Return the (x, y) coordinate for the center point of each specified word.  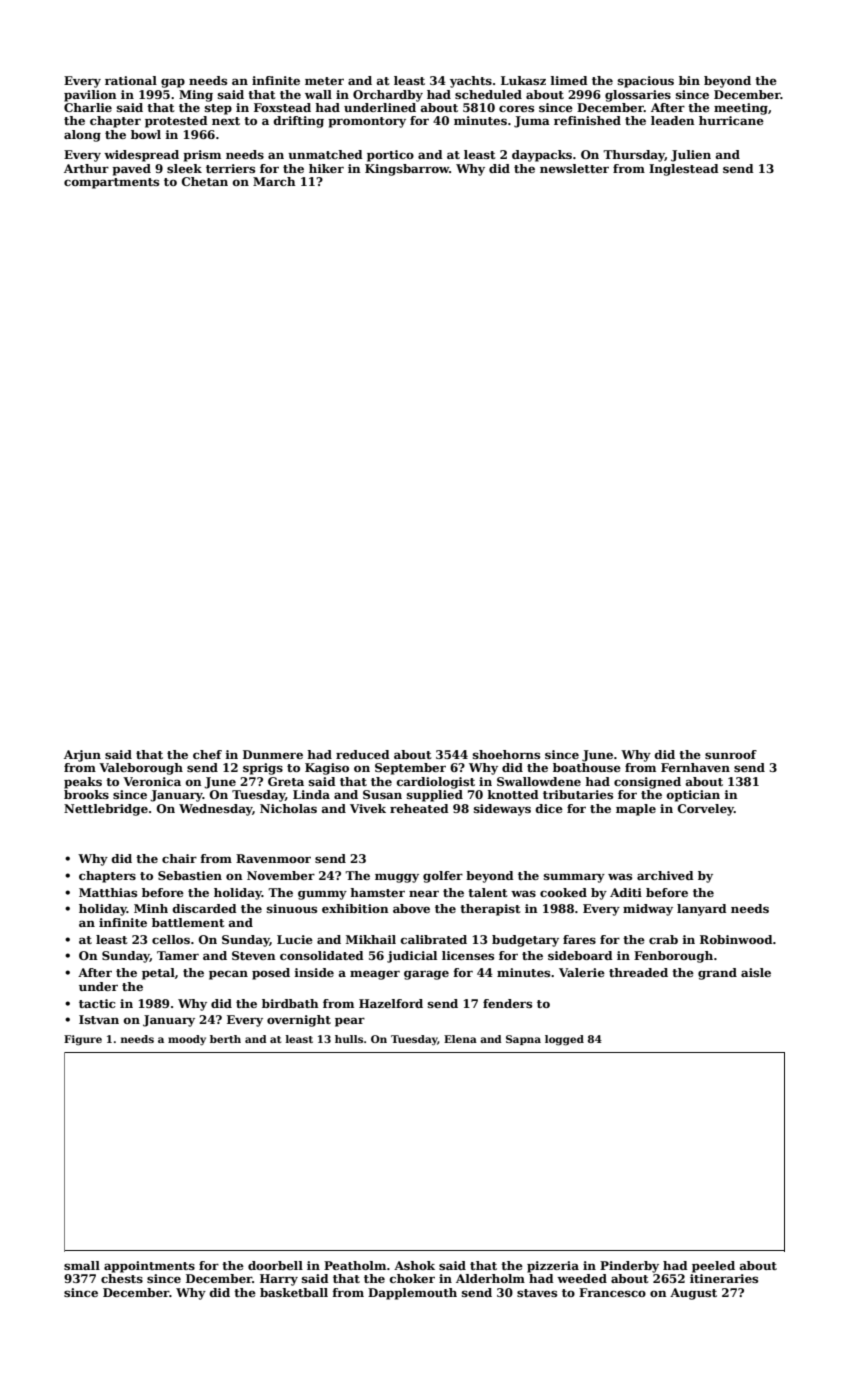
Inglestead (684, 170)
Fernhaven (695, 767)
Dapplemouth (412, 1294)
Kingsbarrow (407, 170)
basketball (294, 1292)
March (274, 181)
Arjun (82, 756)
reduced (363, 754)
